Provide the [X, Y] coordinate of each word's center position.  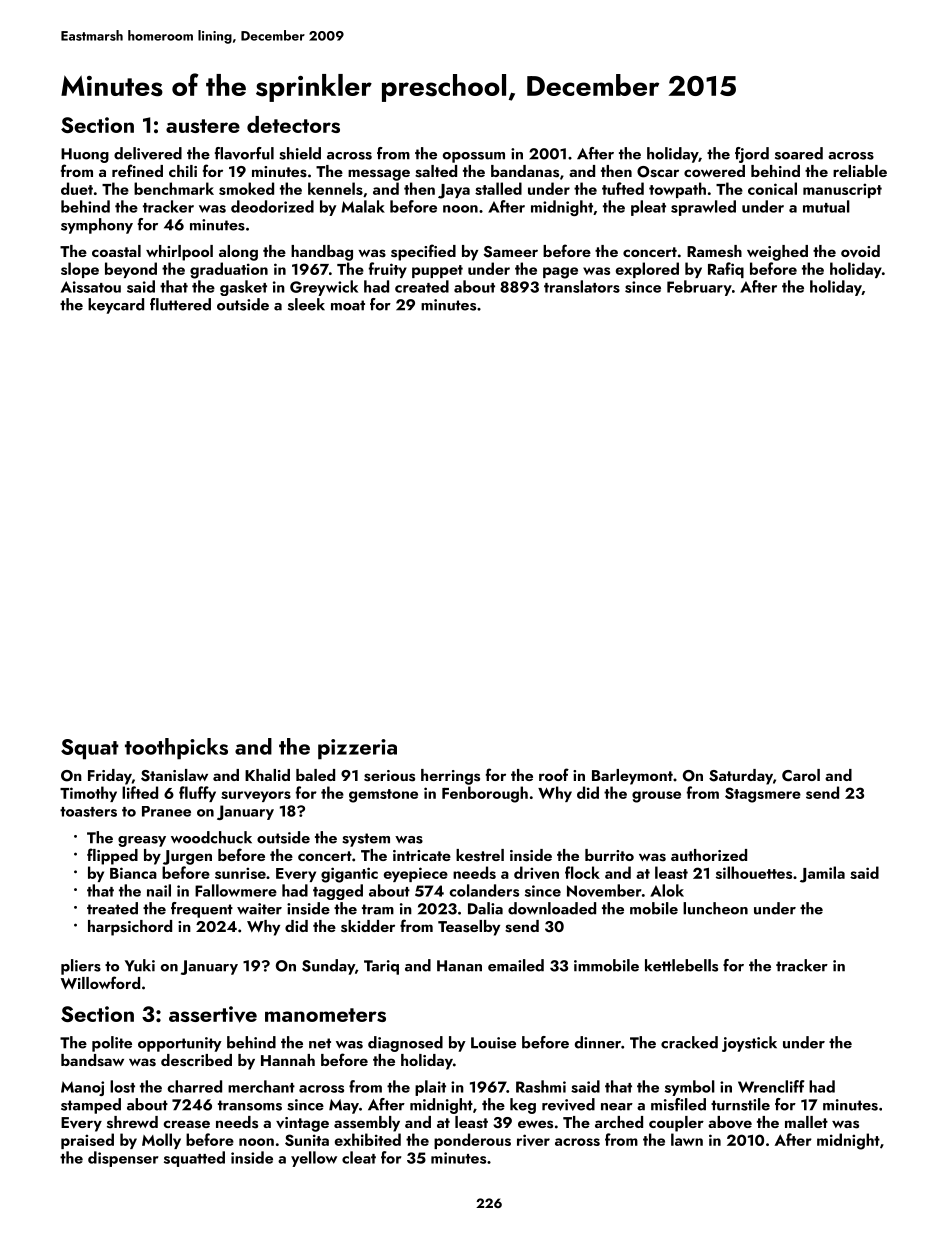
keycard [116, 306]
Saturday [741, 777]
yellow [314, 1159]
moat [348, 305]
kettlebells [681, 965]
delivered [148, 153]
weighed [777, 253]
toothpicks [176, 749]
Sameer [510, 252]
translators [582, 286]
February [699, 288]
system [366, 840]
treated [112, 908]
